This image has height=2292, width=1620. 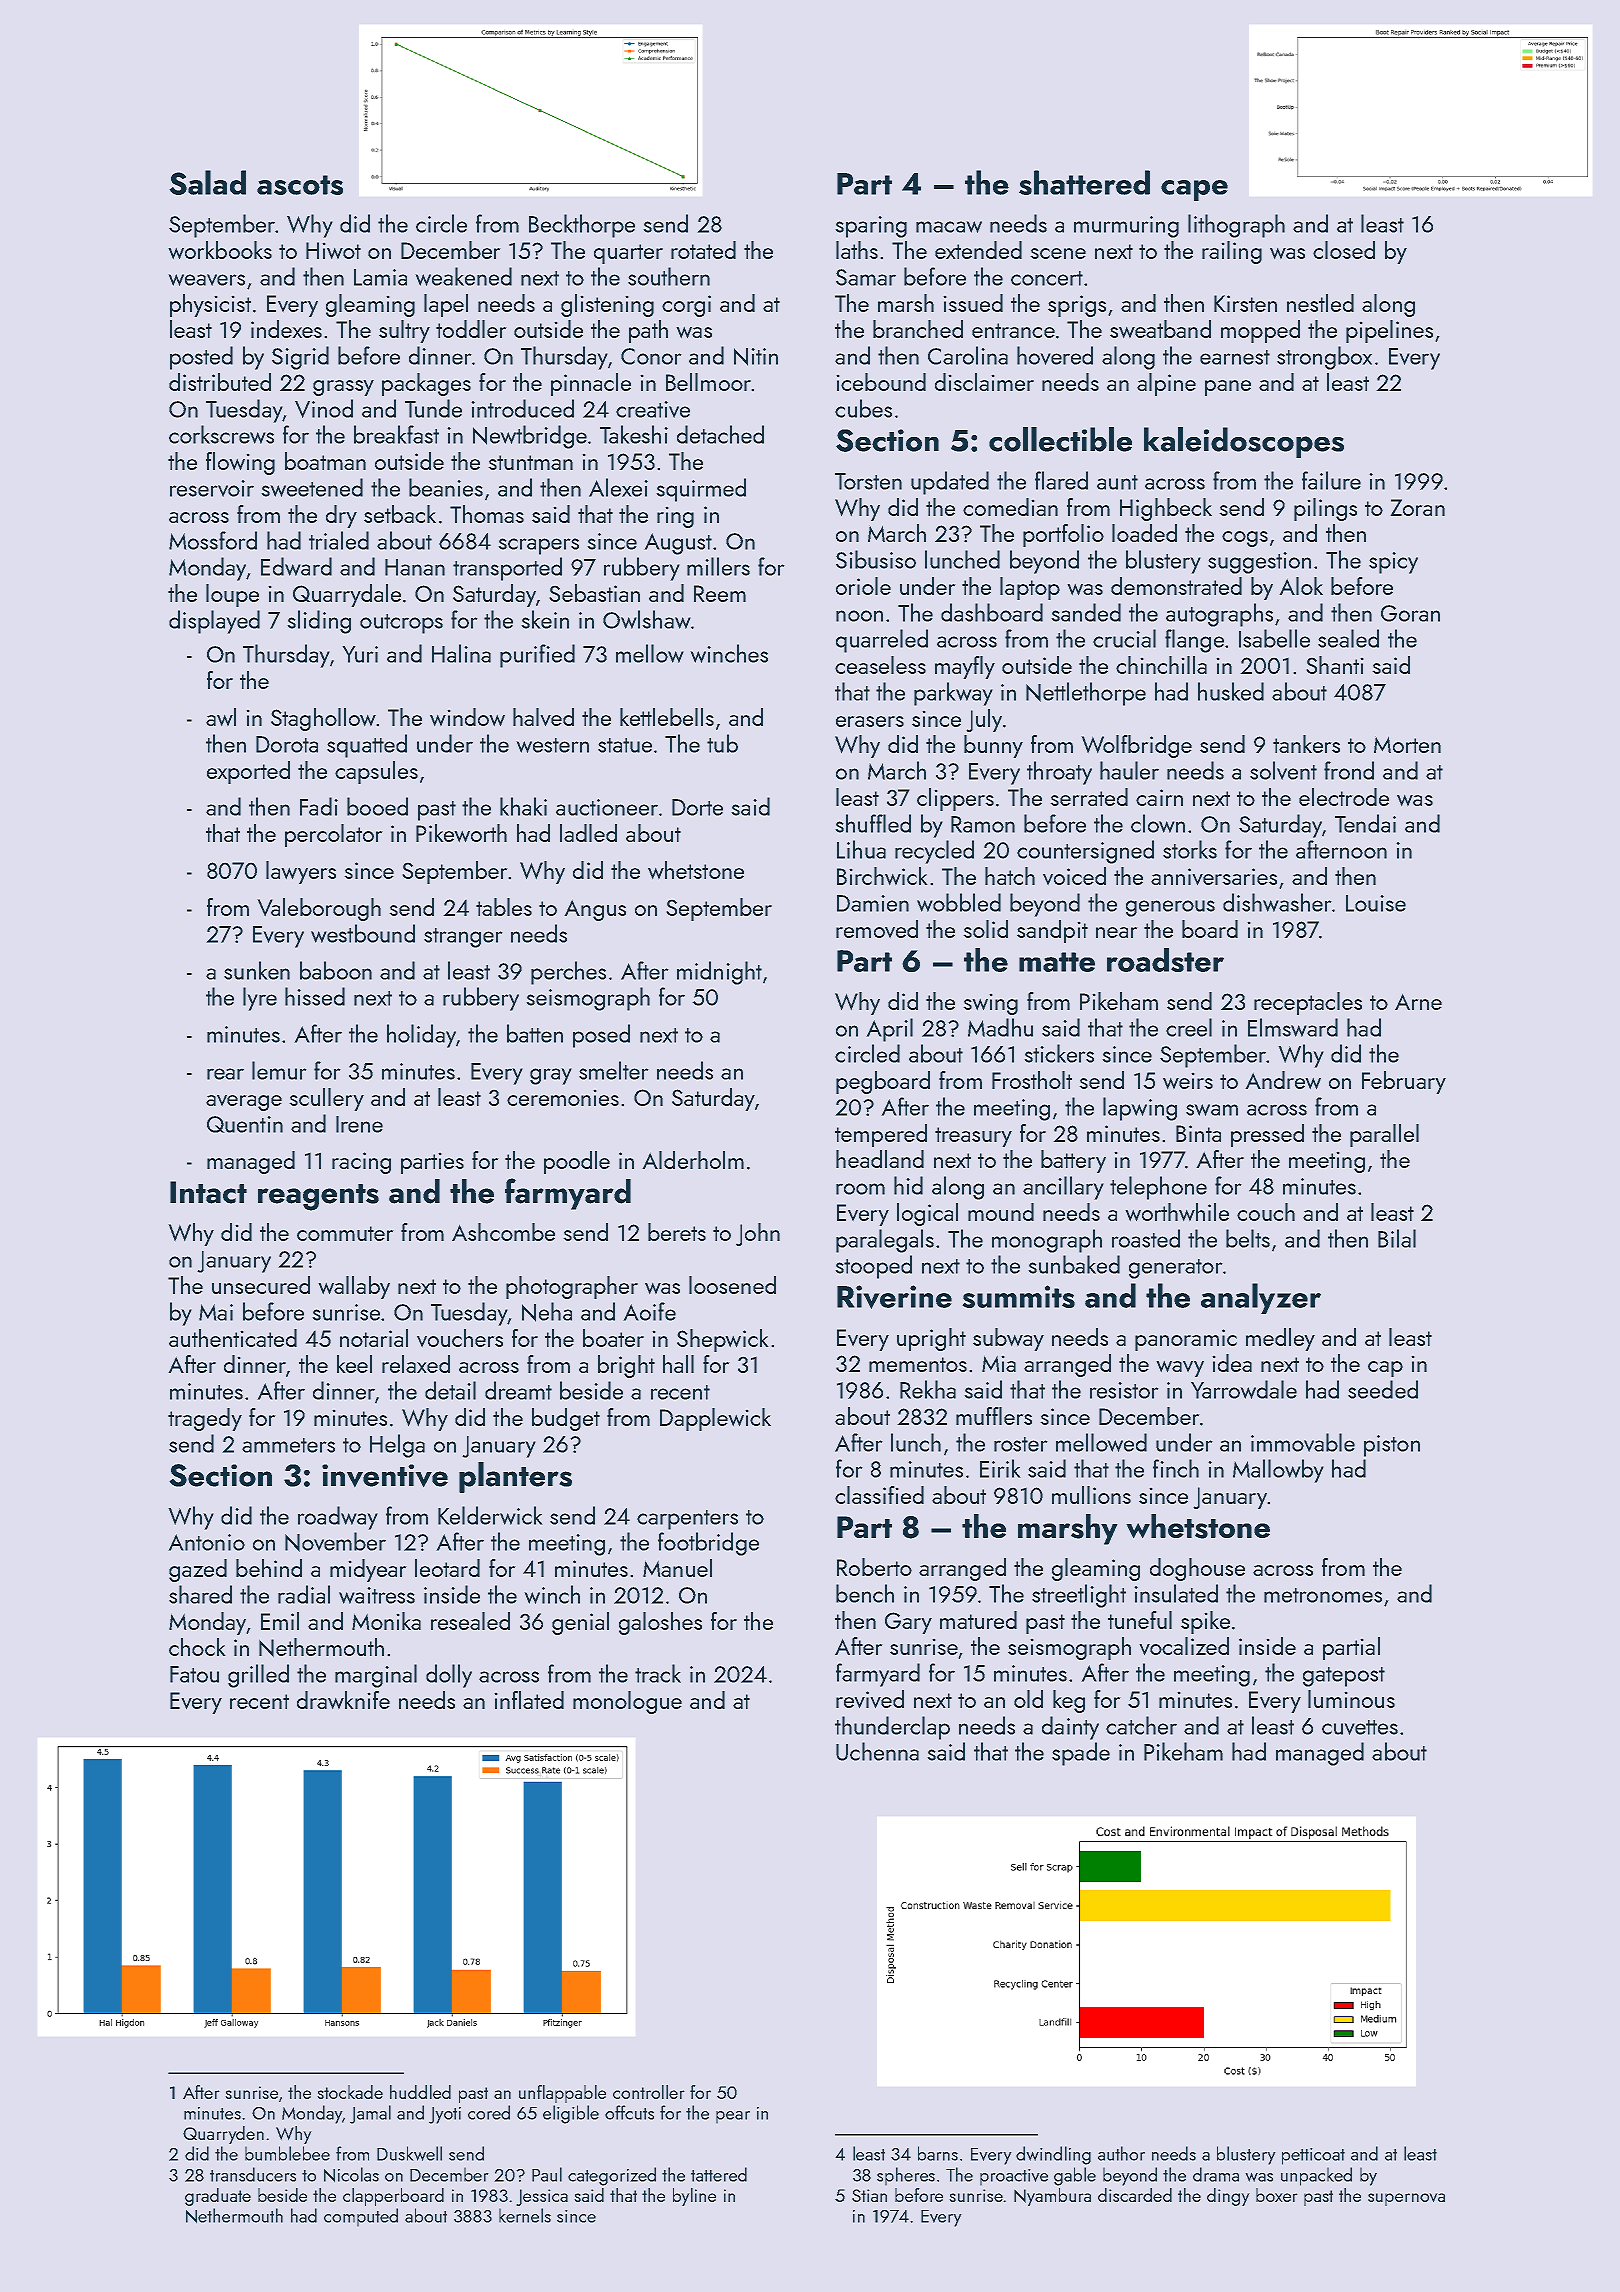 I want to click on proactive, so click(x=1014, y=2177).
